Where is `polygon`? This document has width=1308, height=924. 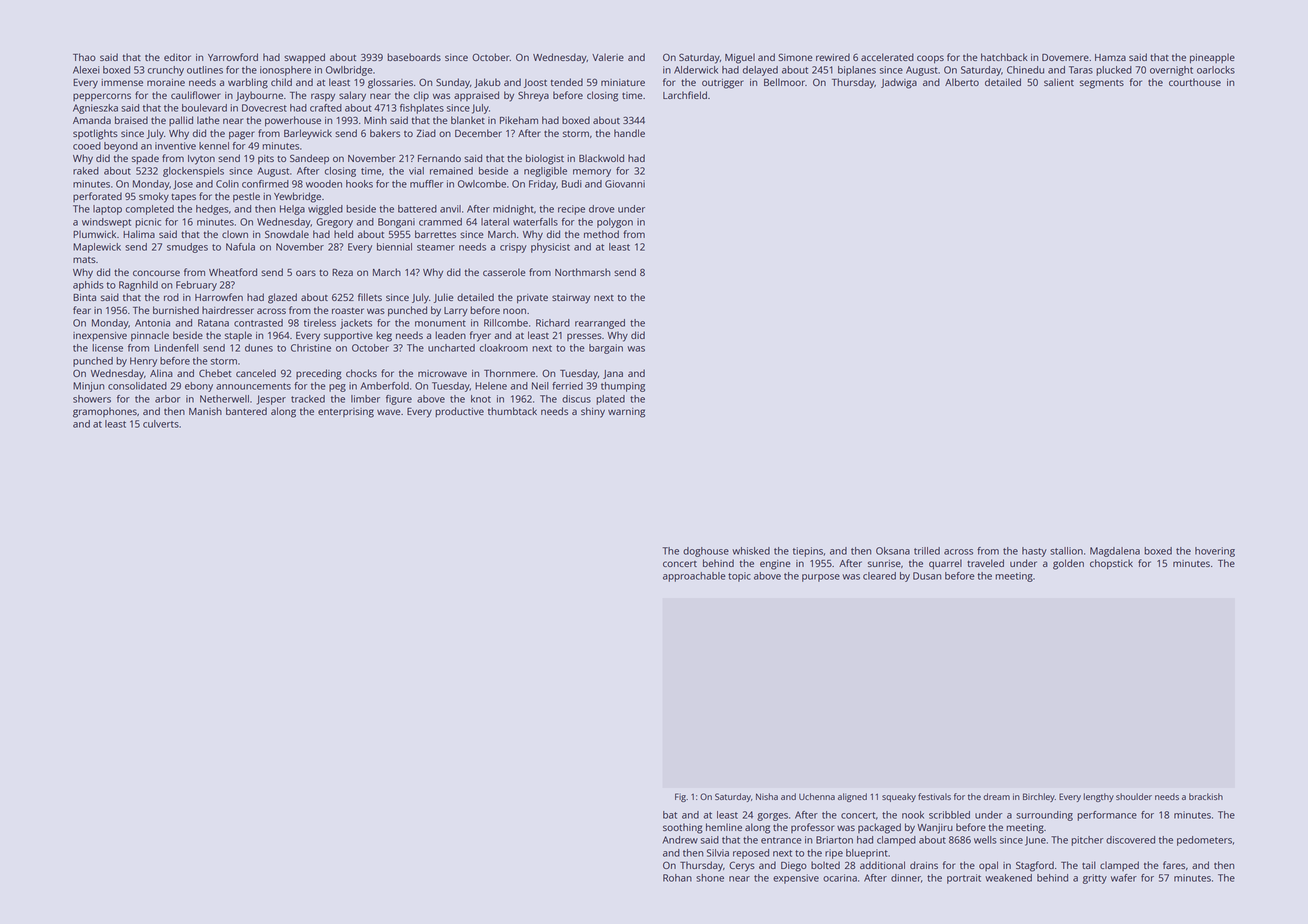 polygon is located at coordinates (615, 223).
